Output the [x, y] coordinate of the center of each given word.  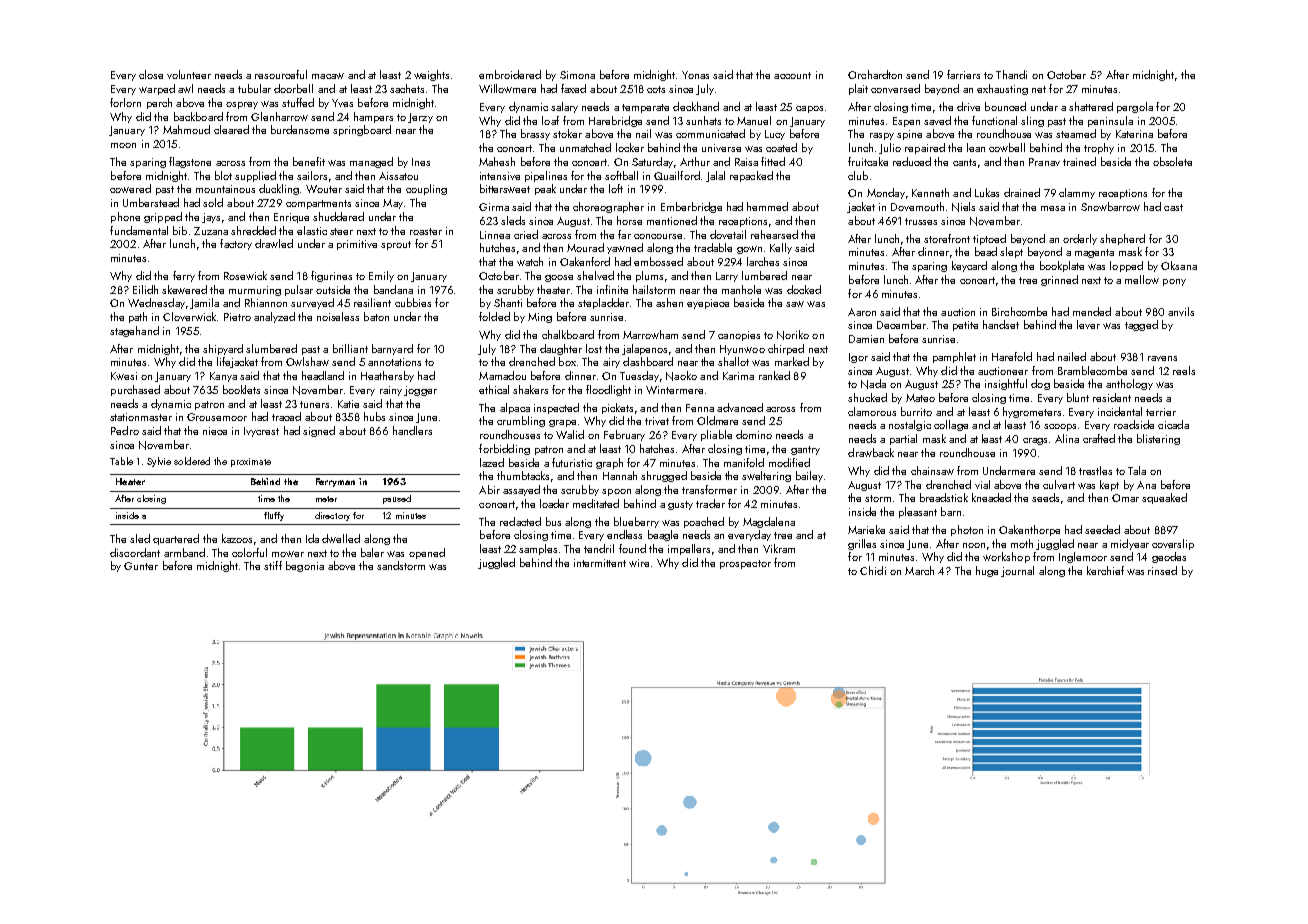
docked [804, 289]
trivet [657, 421]
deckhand [696, 106]
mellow [1142, 279]
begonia [305, 566]
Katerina [1134, 134]
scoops [1060, 427]
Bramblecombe [1092, 370]
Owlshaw [307, 361]
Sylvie [159, 462]
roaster [426, 231]
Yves [342, 103]
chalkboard [568, 334]
